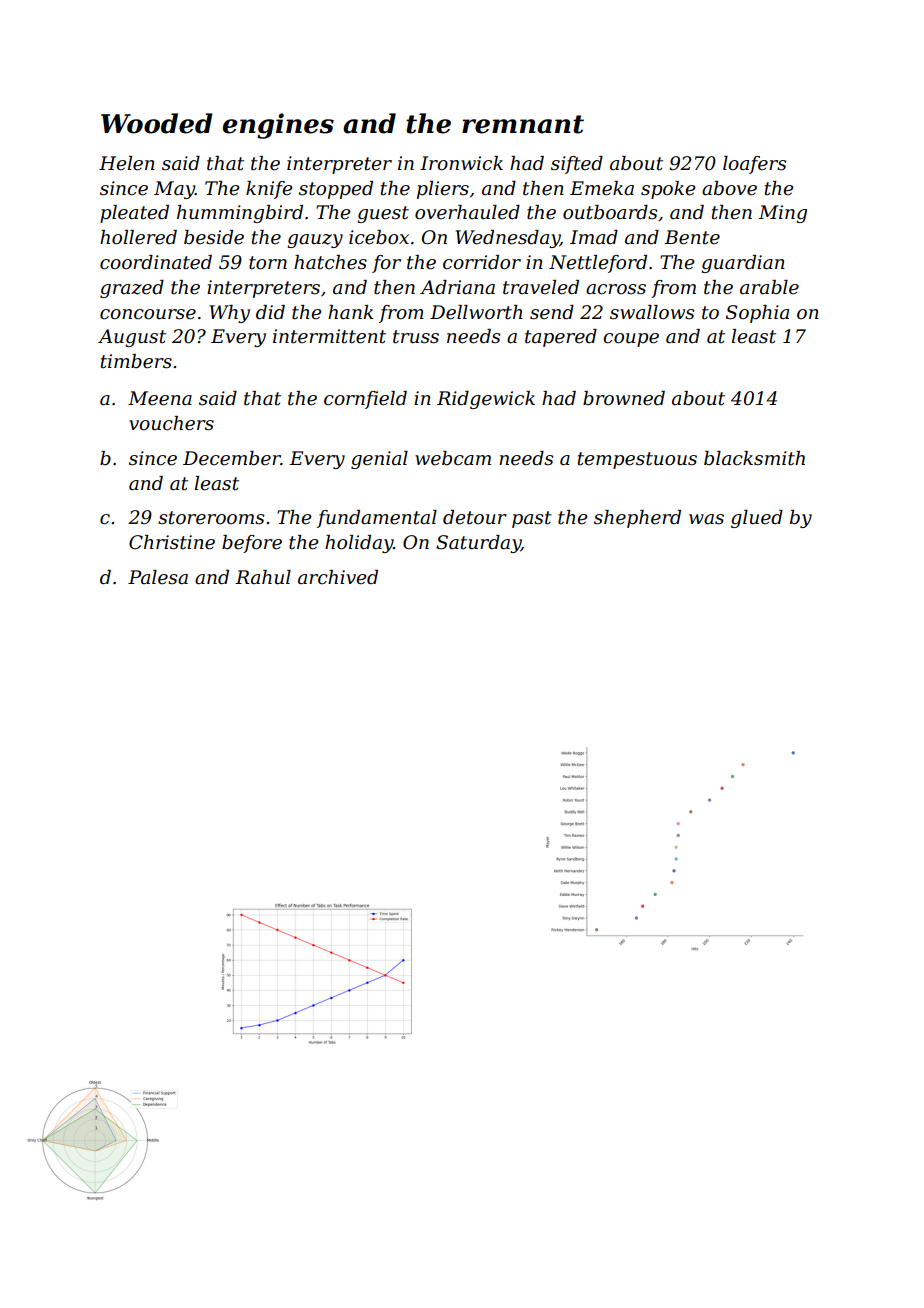 The width and height of the document is (924, 1308). Describe the element at coordinates (158, 577) in the document. I see `Palesa` at that location.
